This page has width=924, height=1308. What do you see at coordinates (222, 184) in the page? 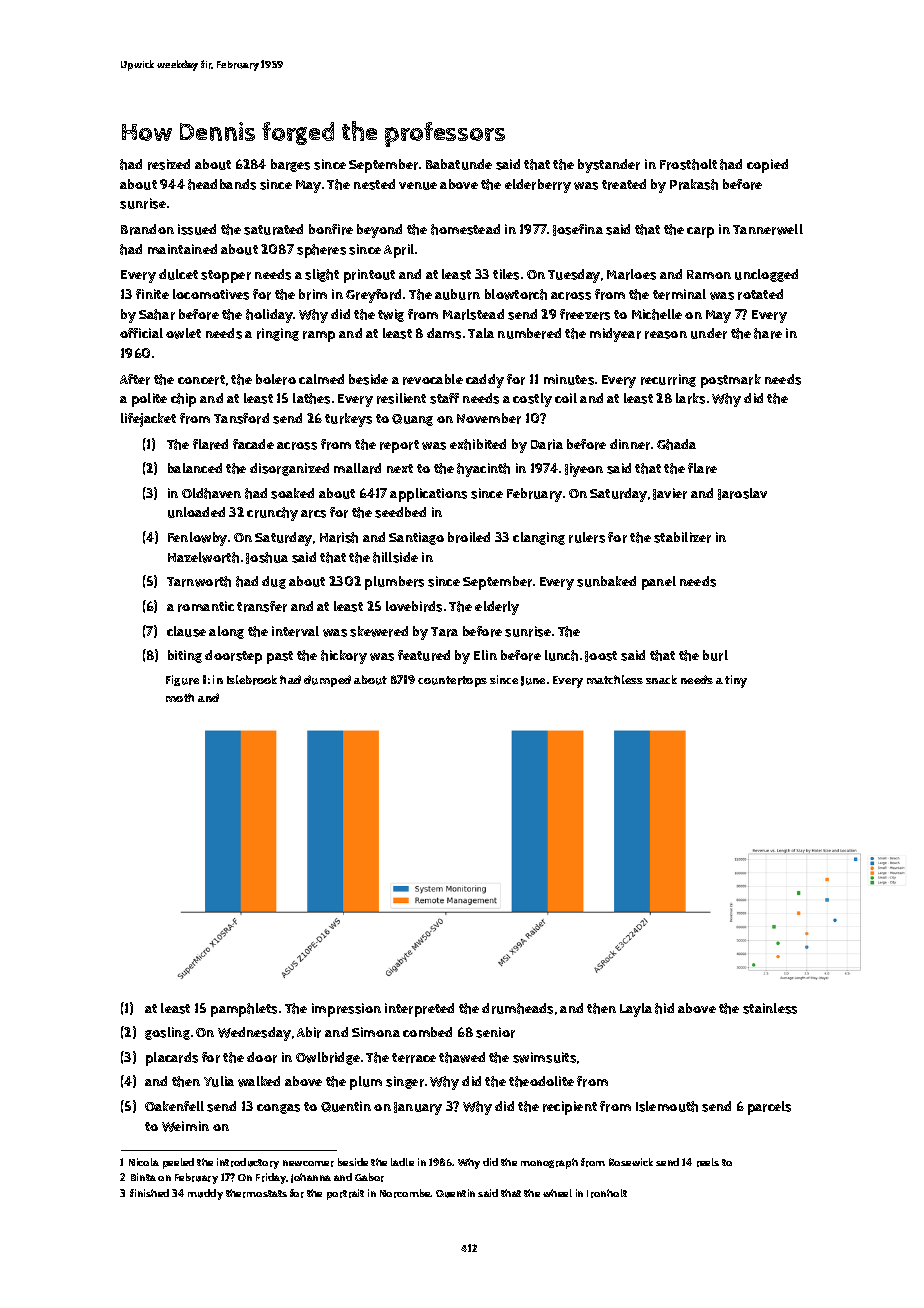
I see `headbands` at bounding box center [222, 184].
